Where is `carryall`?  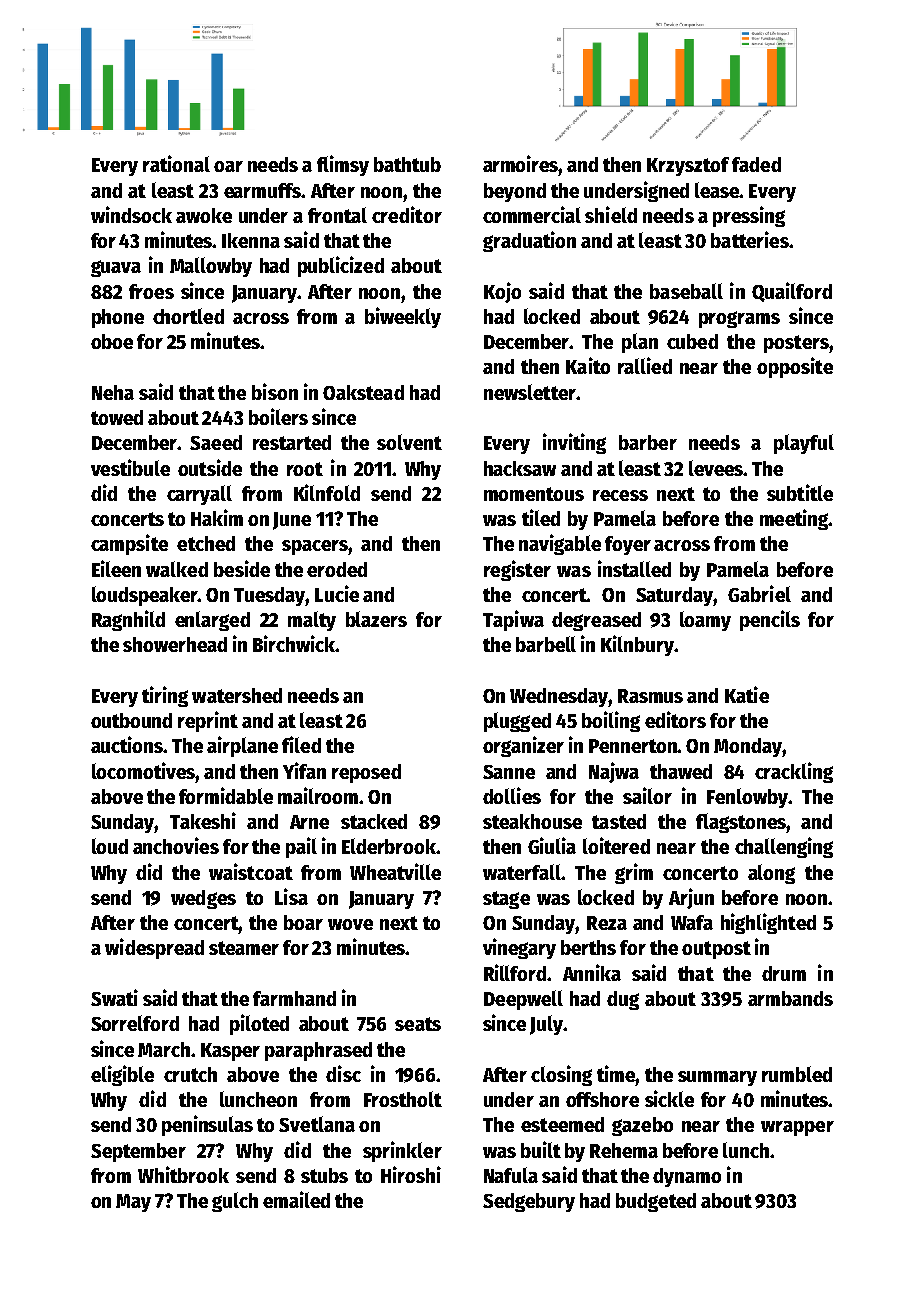 carryall is located at coordinates (199, 495).
